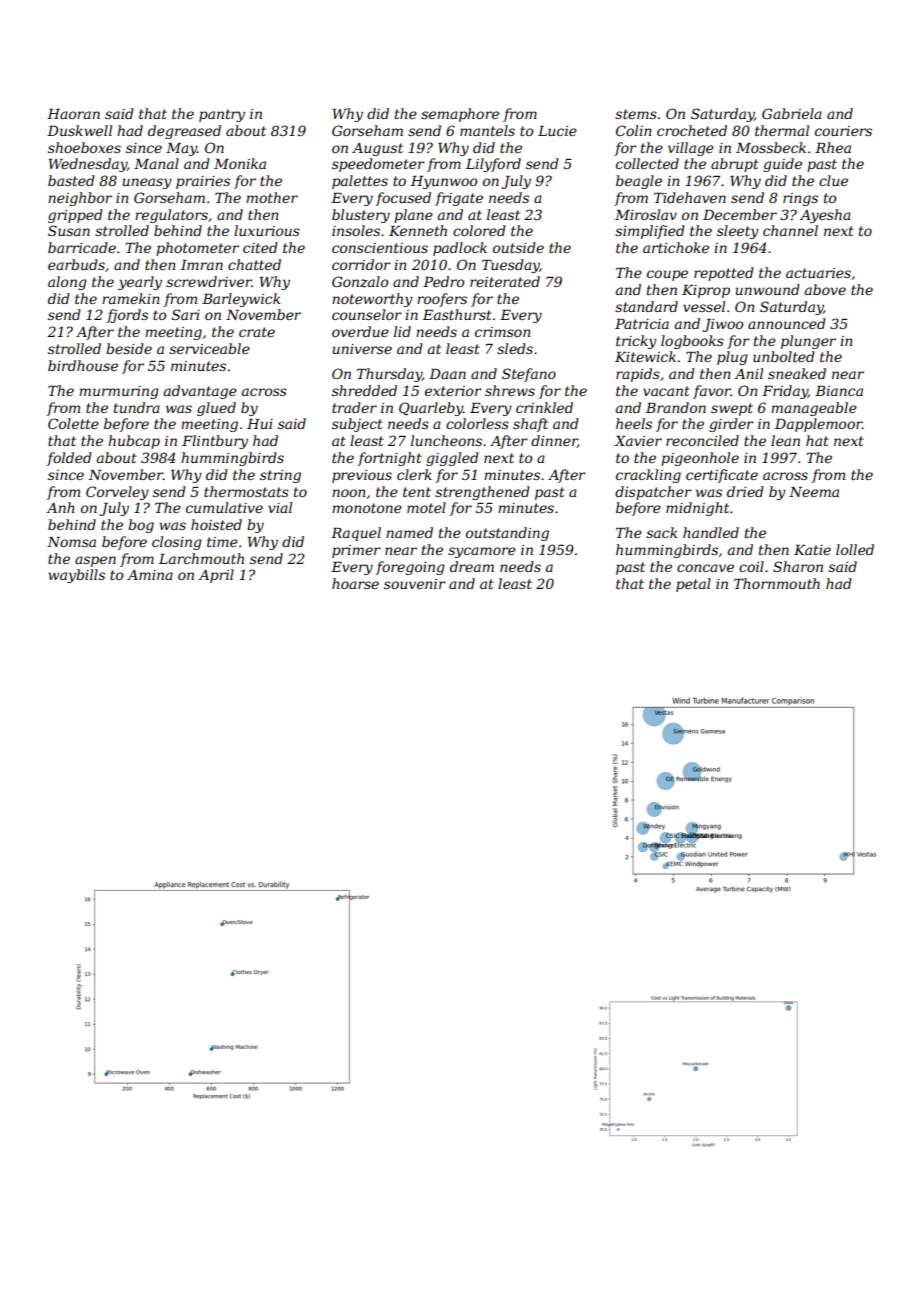  I want to click on semaphore, so click(460, 115).
